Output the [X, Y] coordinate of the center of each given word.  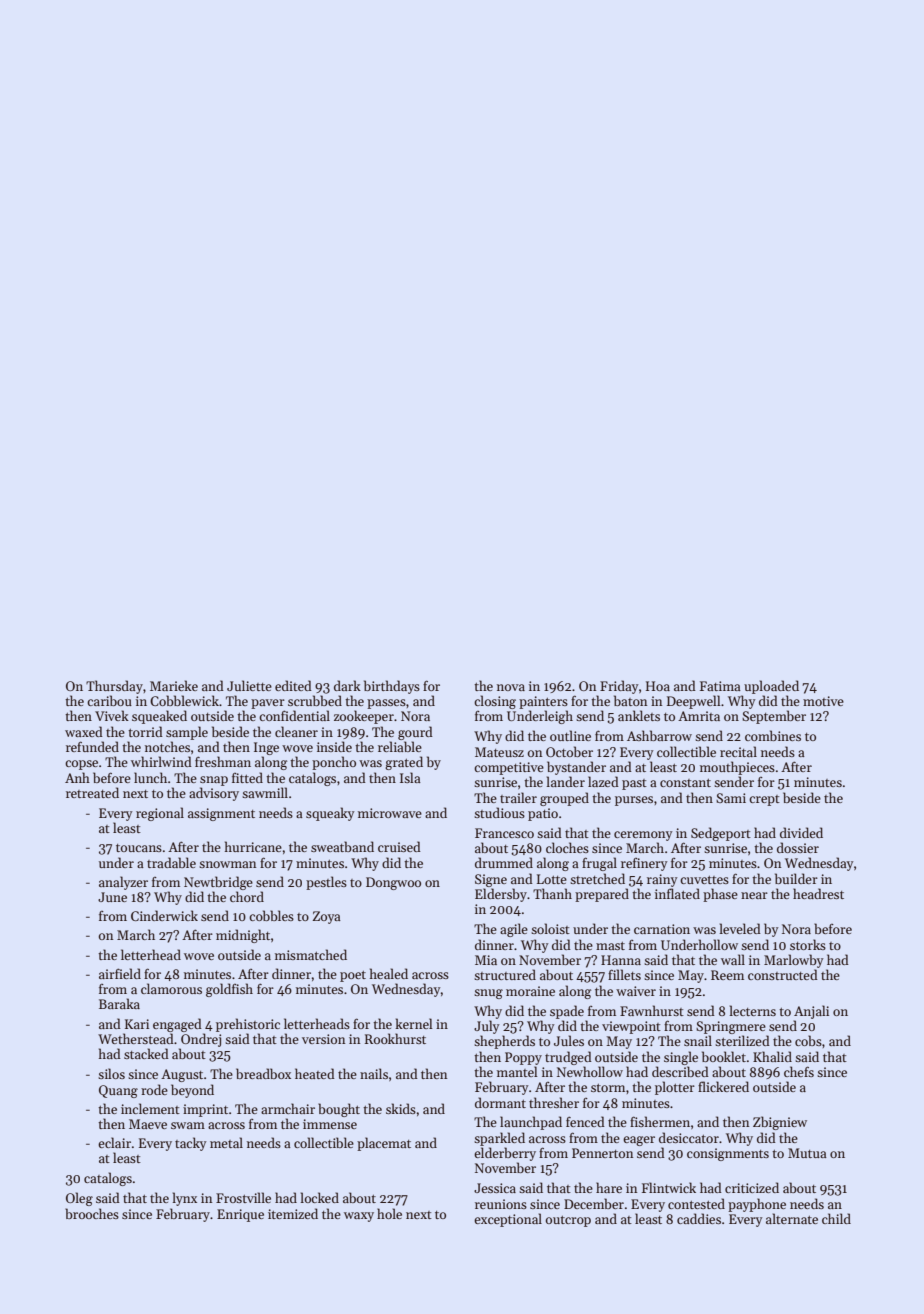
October [569, 751]
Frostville [243, 1197]
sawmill [265, 792]
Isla [410, 777]
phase [720, 895]
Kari [137, 1024]
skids [401, 1108]
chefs [799, 1071]
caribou [109, 700]
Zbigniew [780, 1123]
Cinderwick [164, 915]
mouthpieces [737, 768]
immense [330, 1124]
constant [685, 783]
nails [374, 1073]
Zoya [327, 917]
